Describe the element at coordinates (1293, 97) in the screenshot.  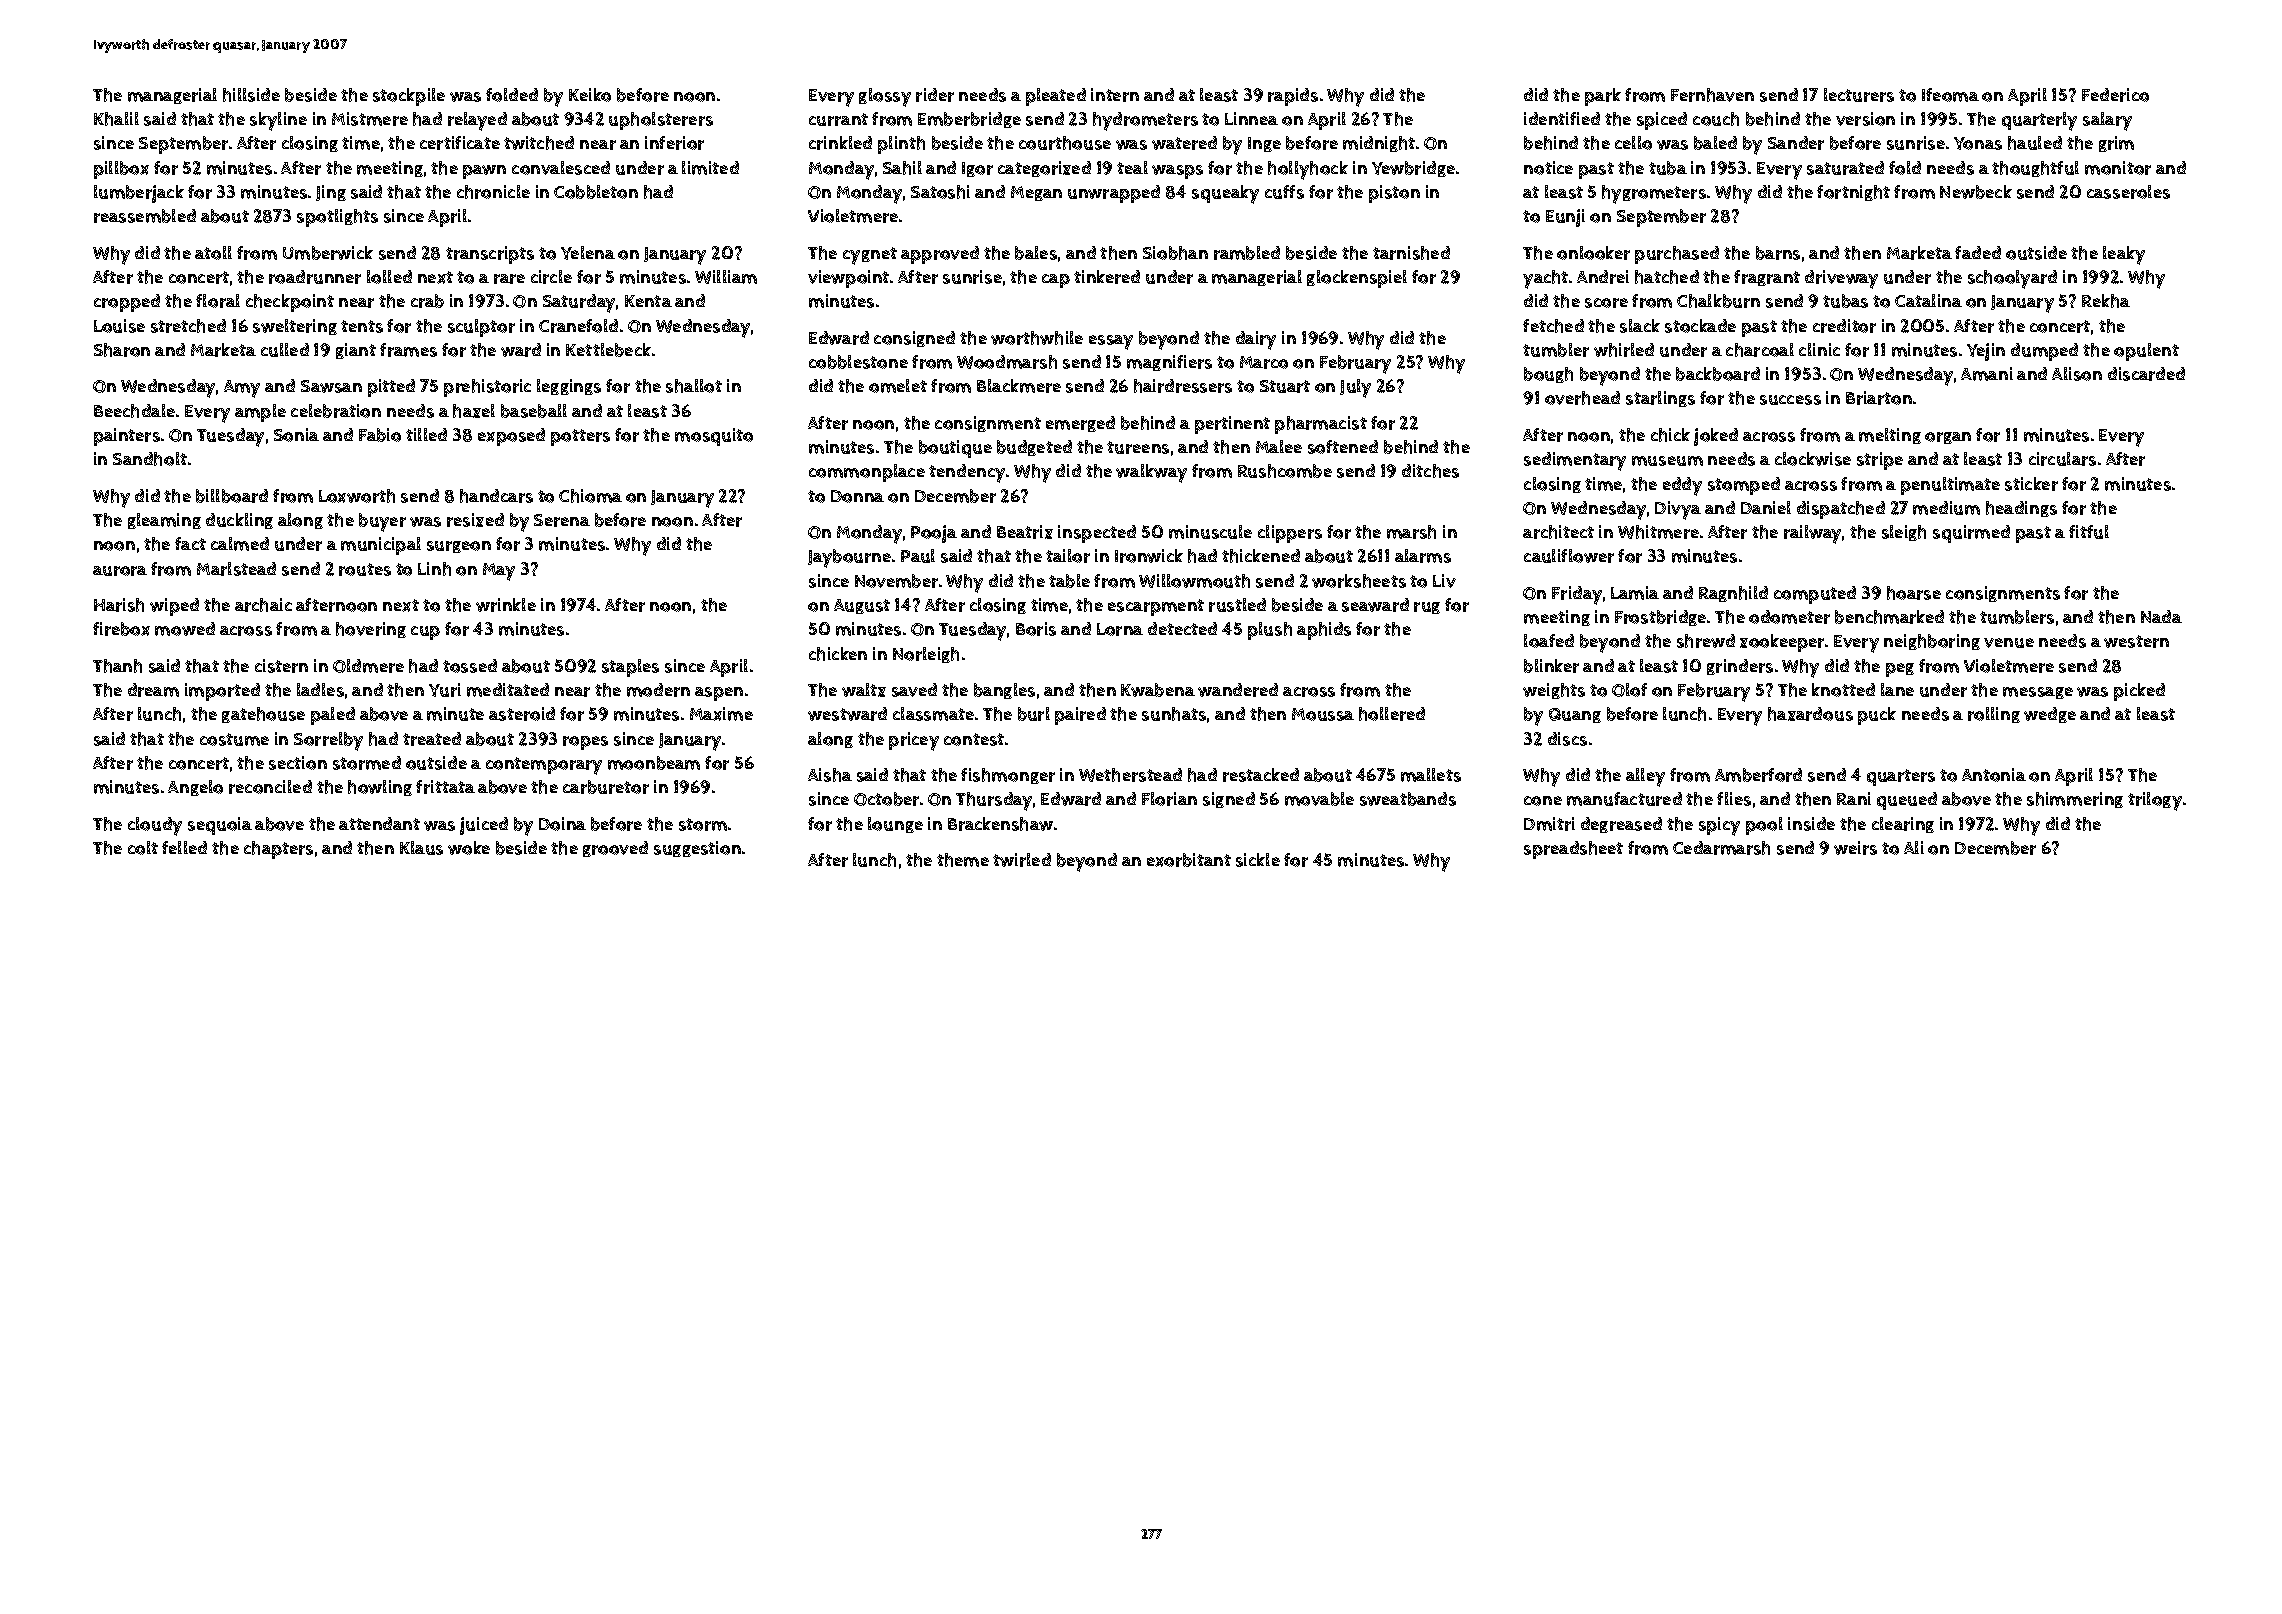
I see `rapids` at that location.
